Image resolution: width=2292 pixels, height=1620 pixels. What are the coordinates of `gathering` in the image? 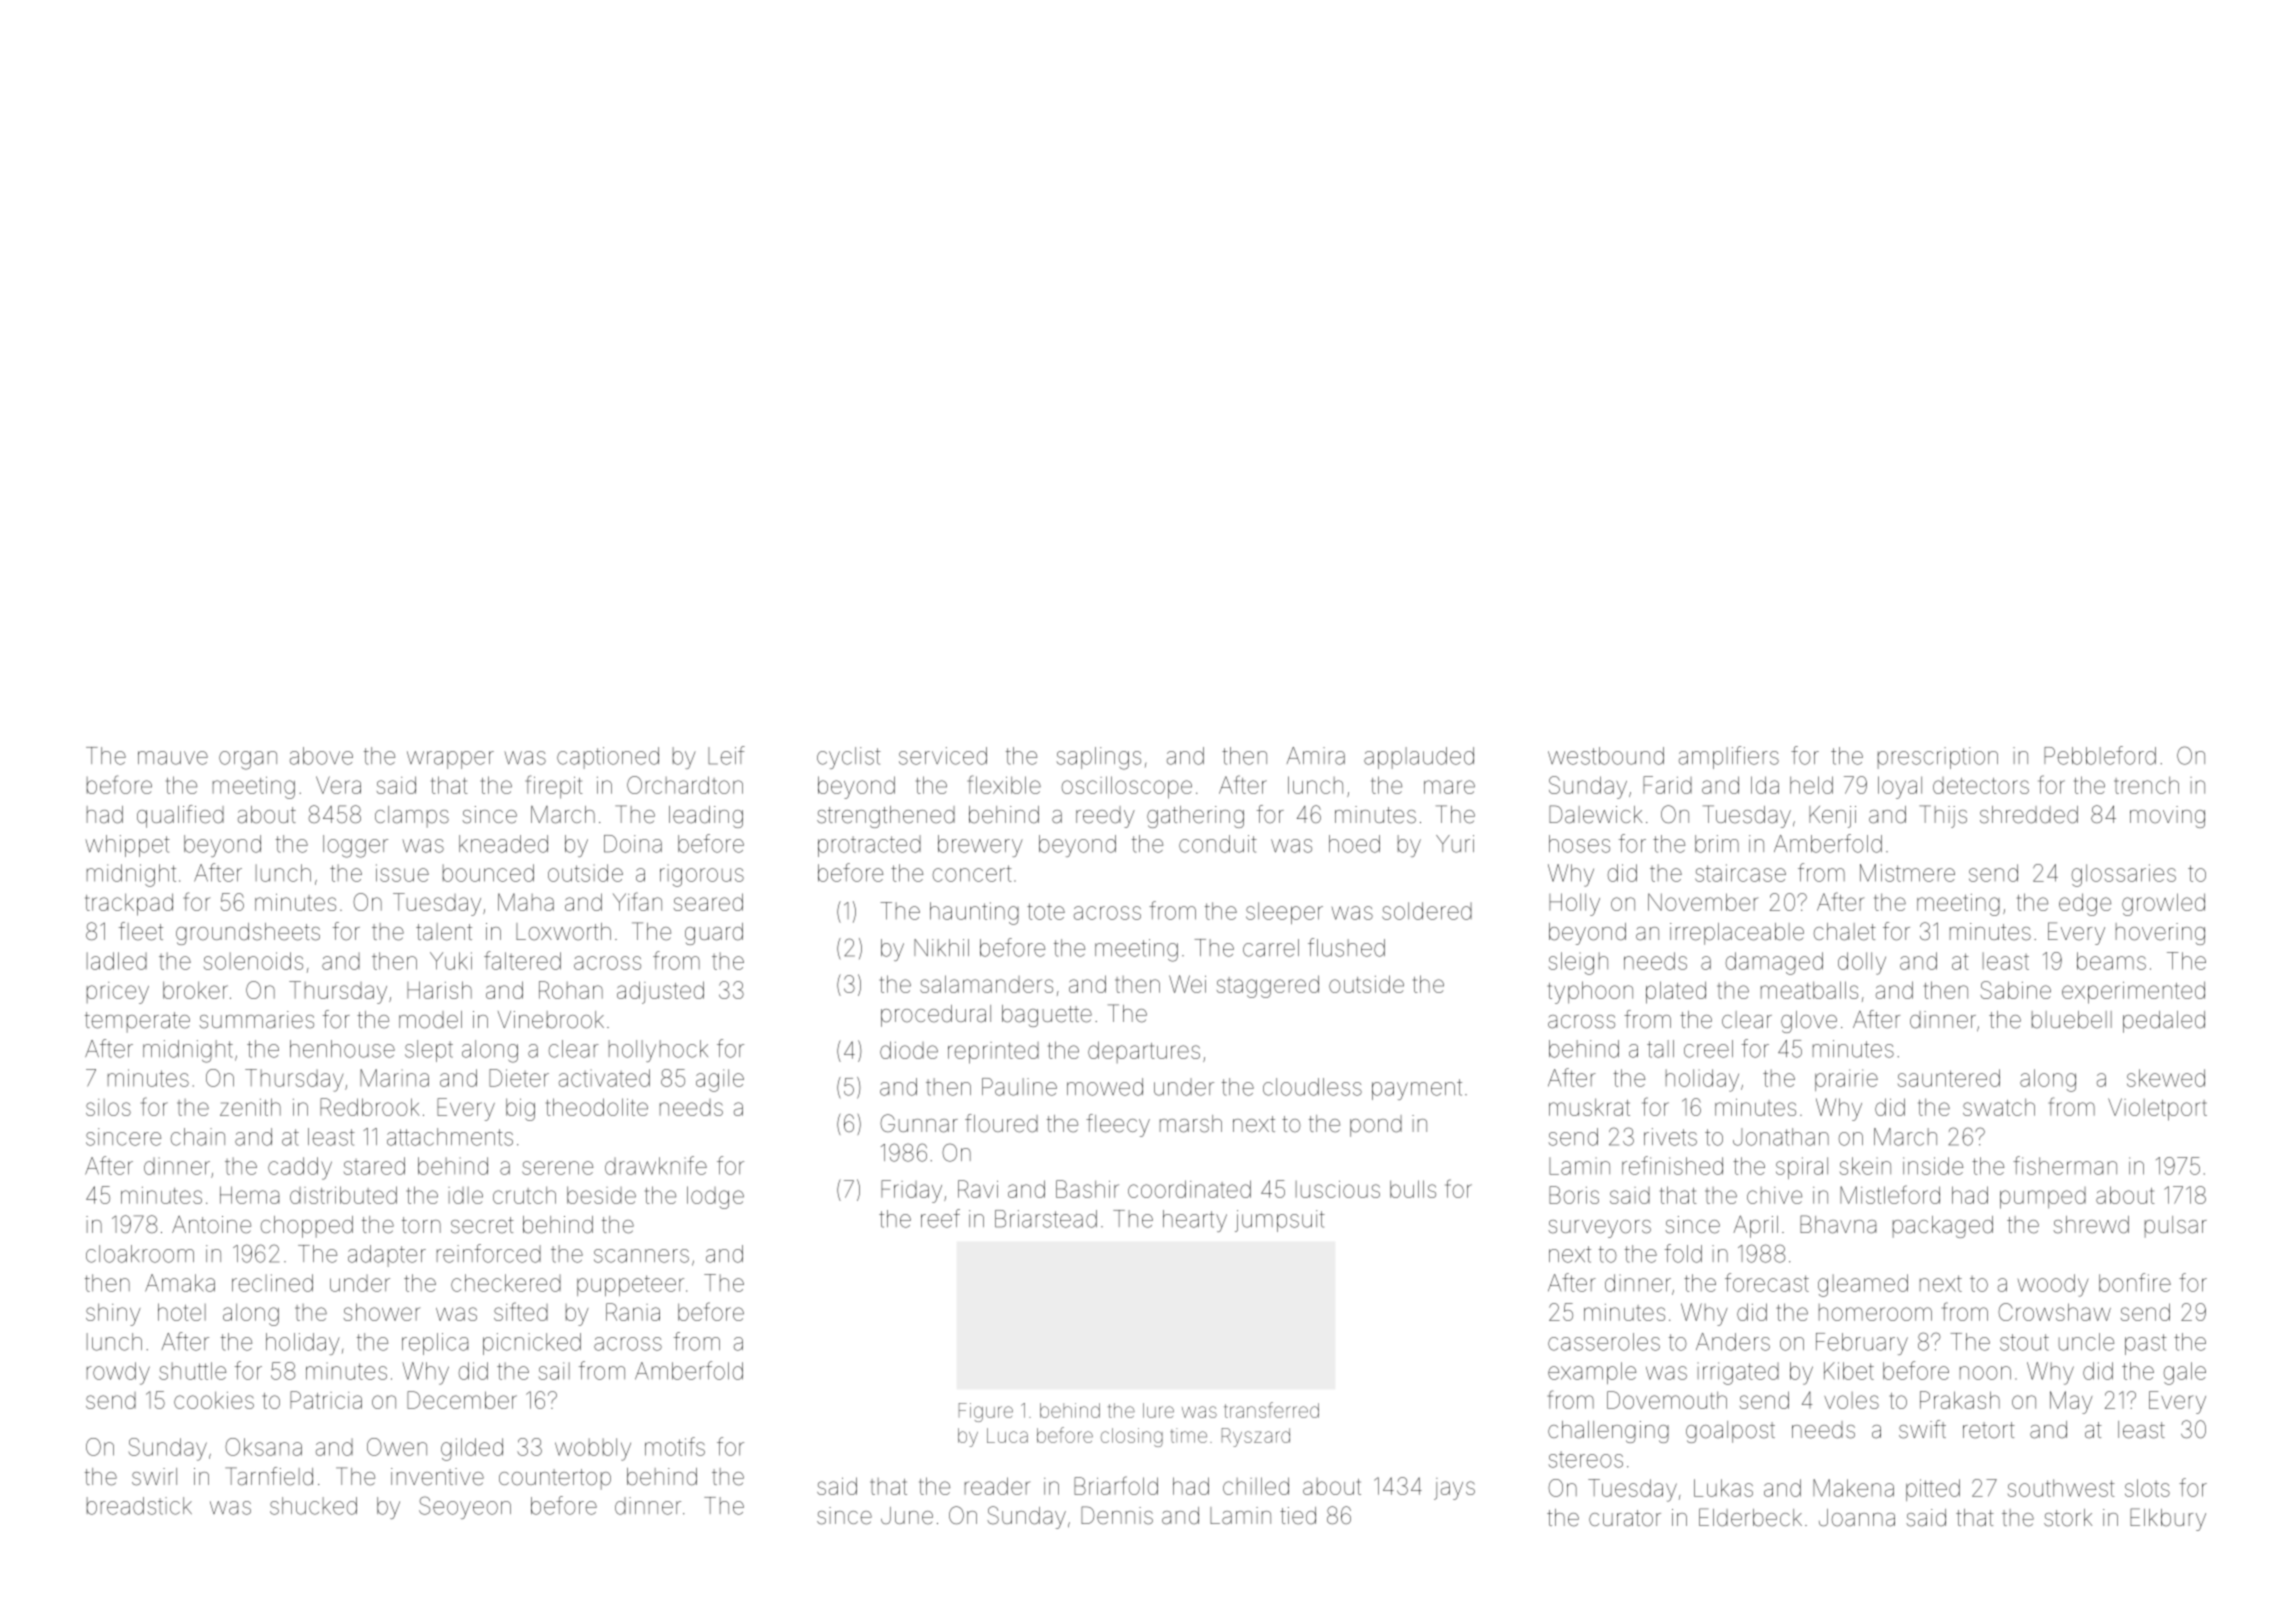 It's located at (1195, 817).
